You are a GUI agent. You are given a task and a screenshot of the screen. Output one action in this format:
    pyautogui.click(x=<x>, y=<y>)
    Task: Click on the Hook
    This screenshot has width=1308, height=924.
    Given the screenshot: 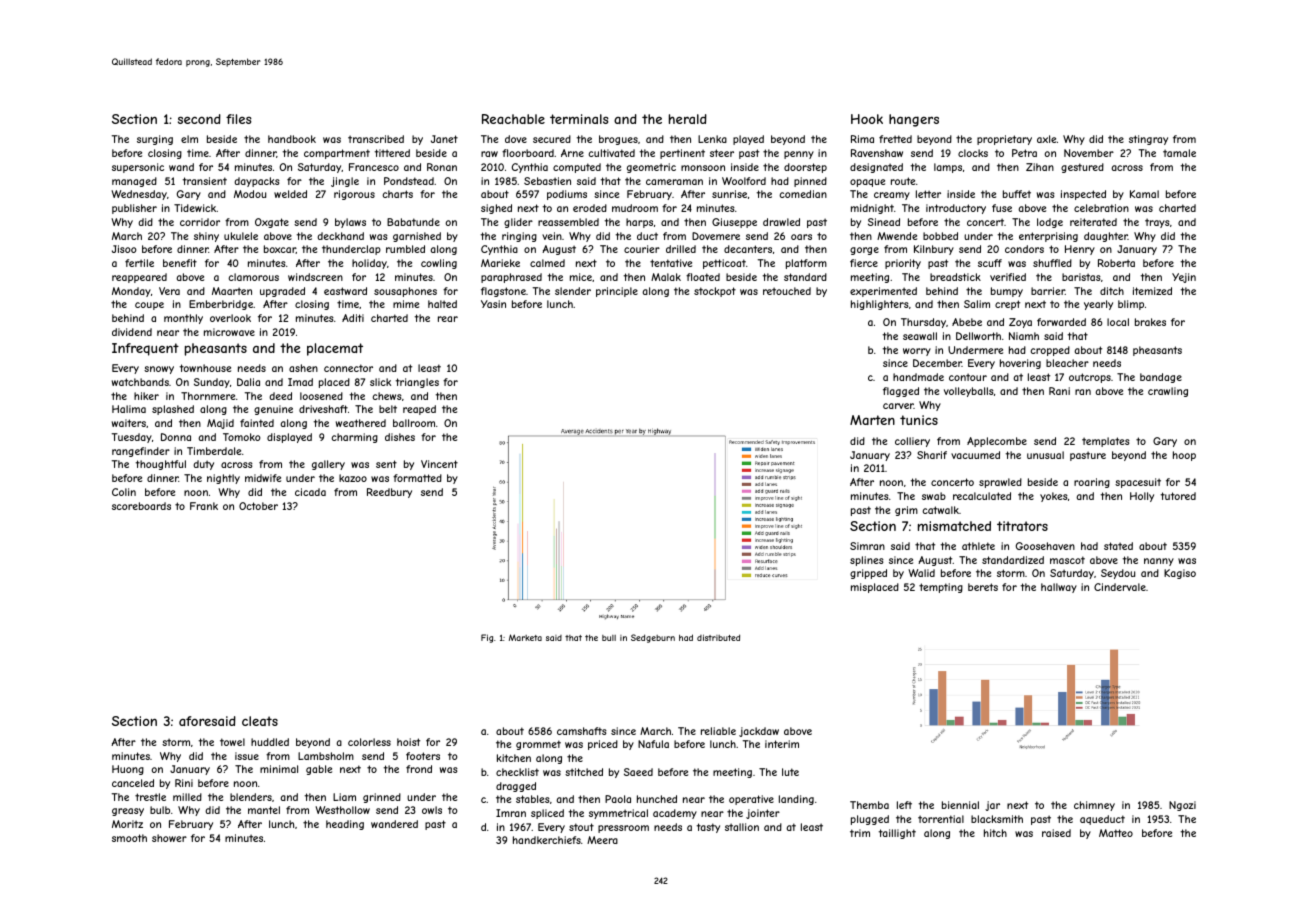 What is the action you would take?
    pyautogui.click(x=867, y=119)
